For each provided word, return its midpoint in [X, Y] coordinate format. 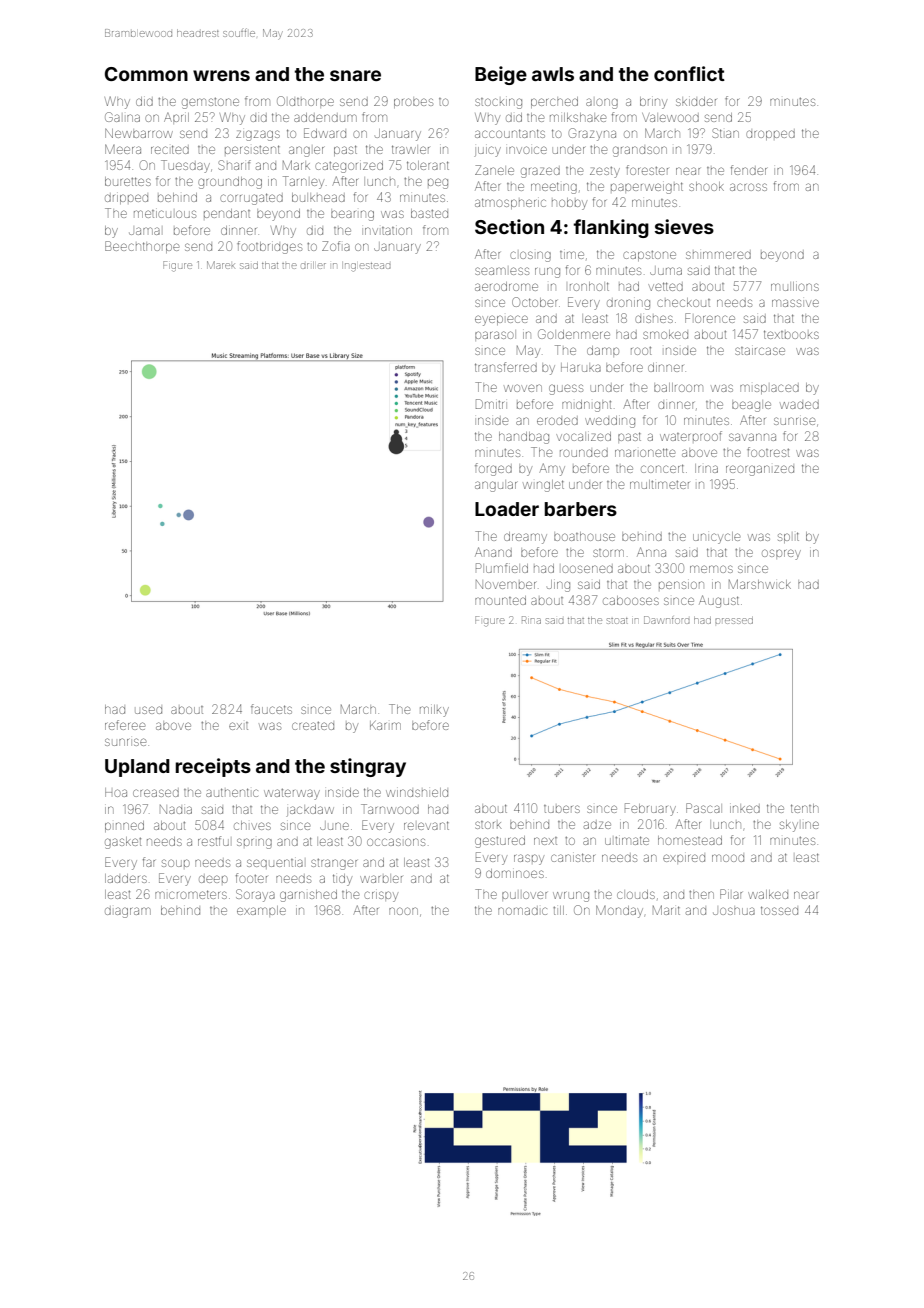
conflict [689, 73]
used [148, 710]
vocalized [583, 436]
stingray [368, 767]
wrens [221, 75]
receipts [213, 767]
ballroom [678, 387]
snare [355, 75]
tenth [804, 808]
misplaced [769, 389]
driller [313, 265]
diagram [128, 912]
